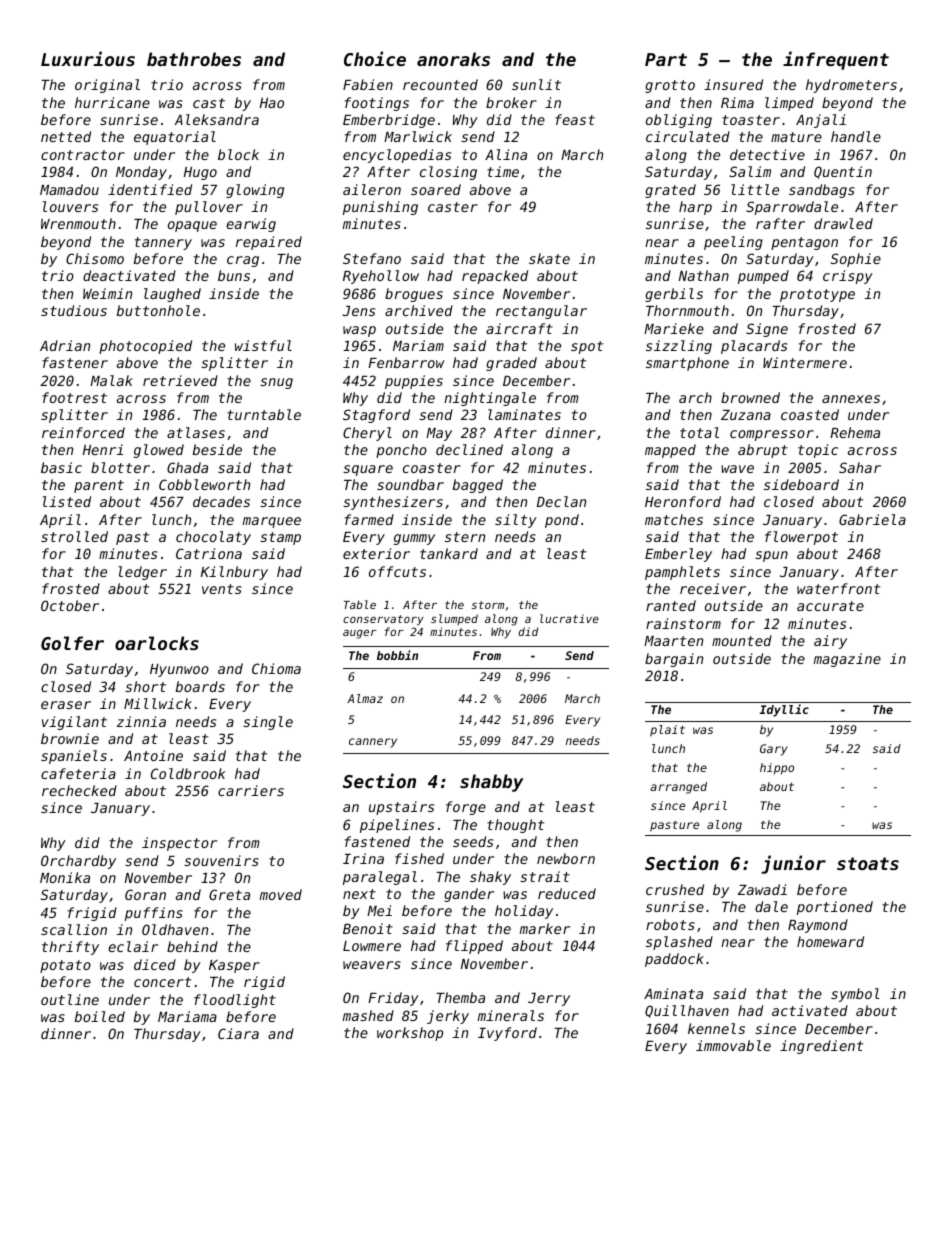 The image size is (952, 1233). What do you see at coordinates (375, 58) in the image?
I see `Choice` at bounding box center [375, 58].
